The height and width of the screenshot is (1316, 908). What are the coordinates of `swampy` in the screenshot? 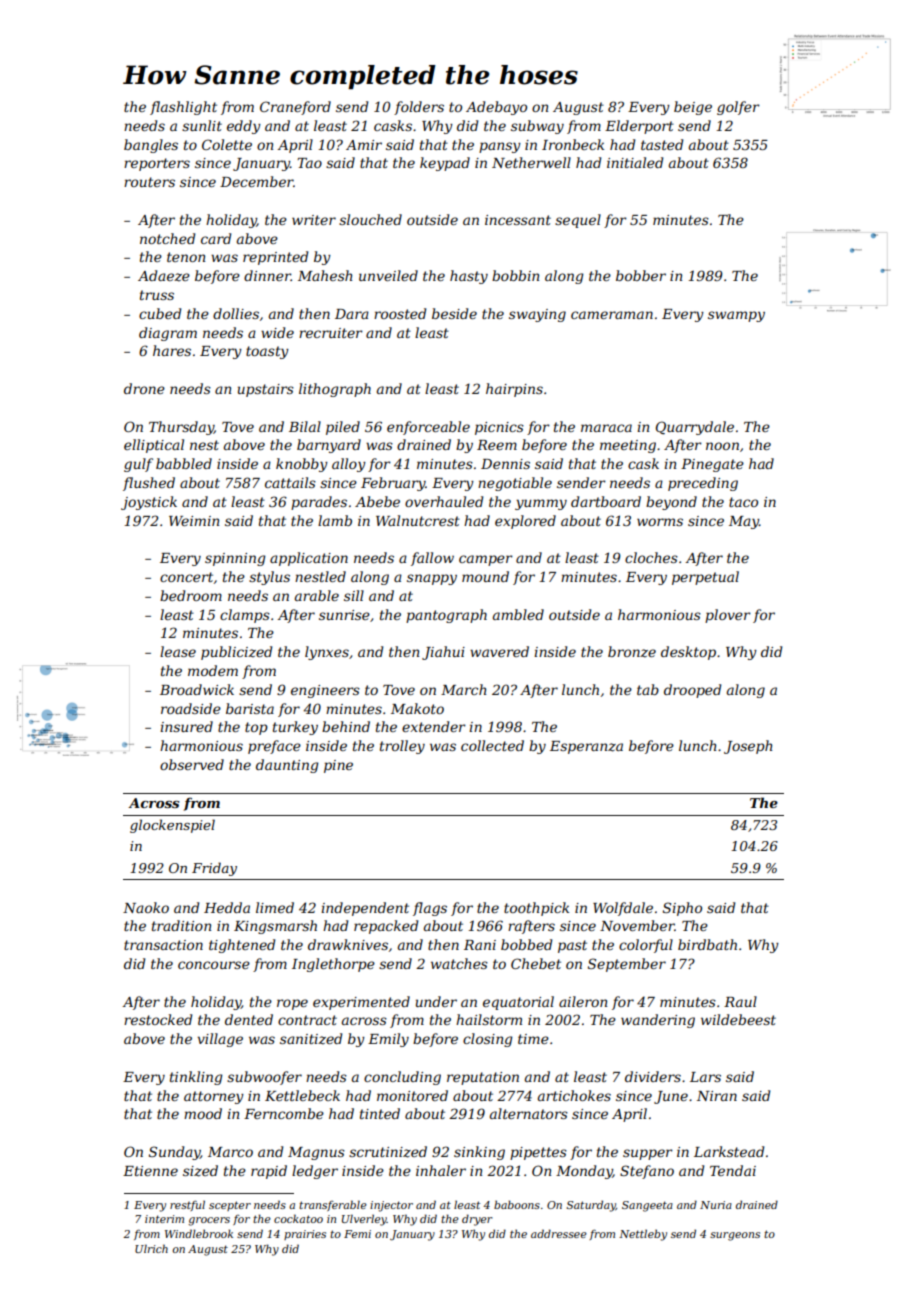 It's located at (736, 316).
